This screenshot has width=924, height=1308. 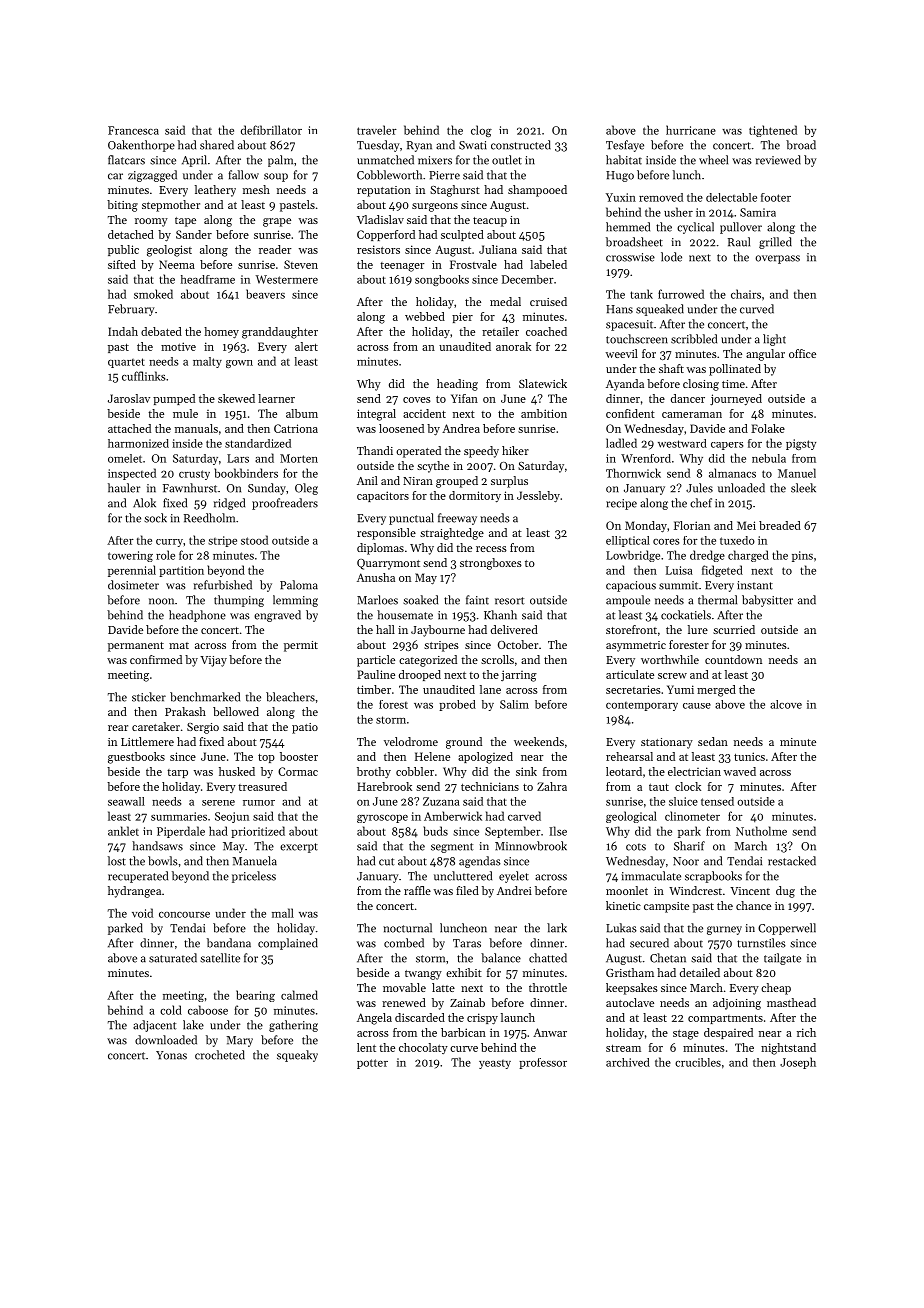 What do you see at coordinates (698, 1062) in the screenshot?
I see `crucibles` at bounding box center [698, 1062].
